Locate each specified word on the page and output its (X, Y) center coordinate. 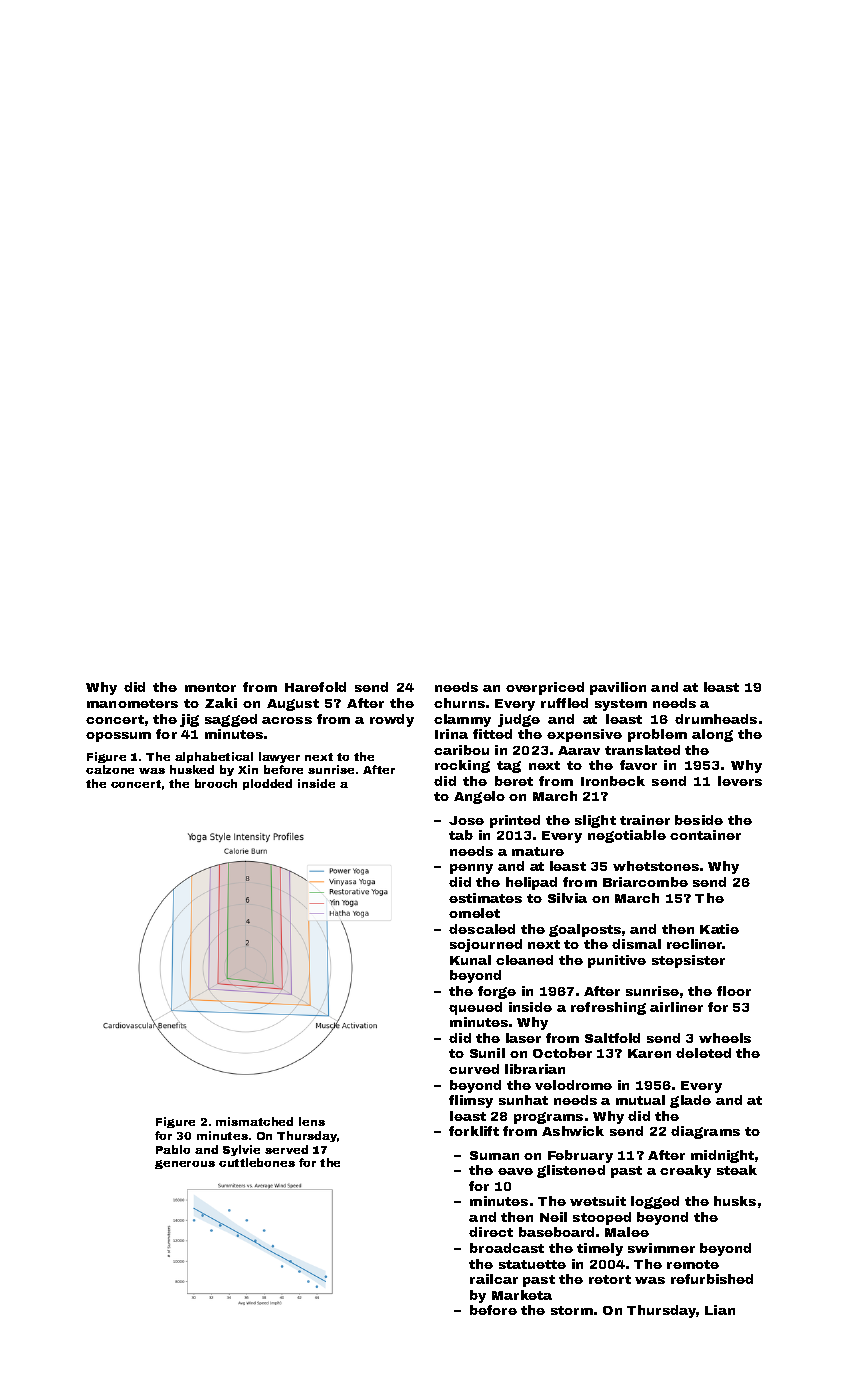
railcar (494, 1279)
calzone (110, 769)
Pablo (173, 1149)
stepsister (688, 961)
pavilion (618, 688)
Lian (720, 1310)
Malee (627, 1232)
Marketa (522, 1295)
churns (459, 703)
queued (475, 1008)
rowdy (392, 720)
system (621, 705)
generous (185, 1164)
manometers (132, 703)
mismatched (254, 1121)
